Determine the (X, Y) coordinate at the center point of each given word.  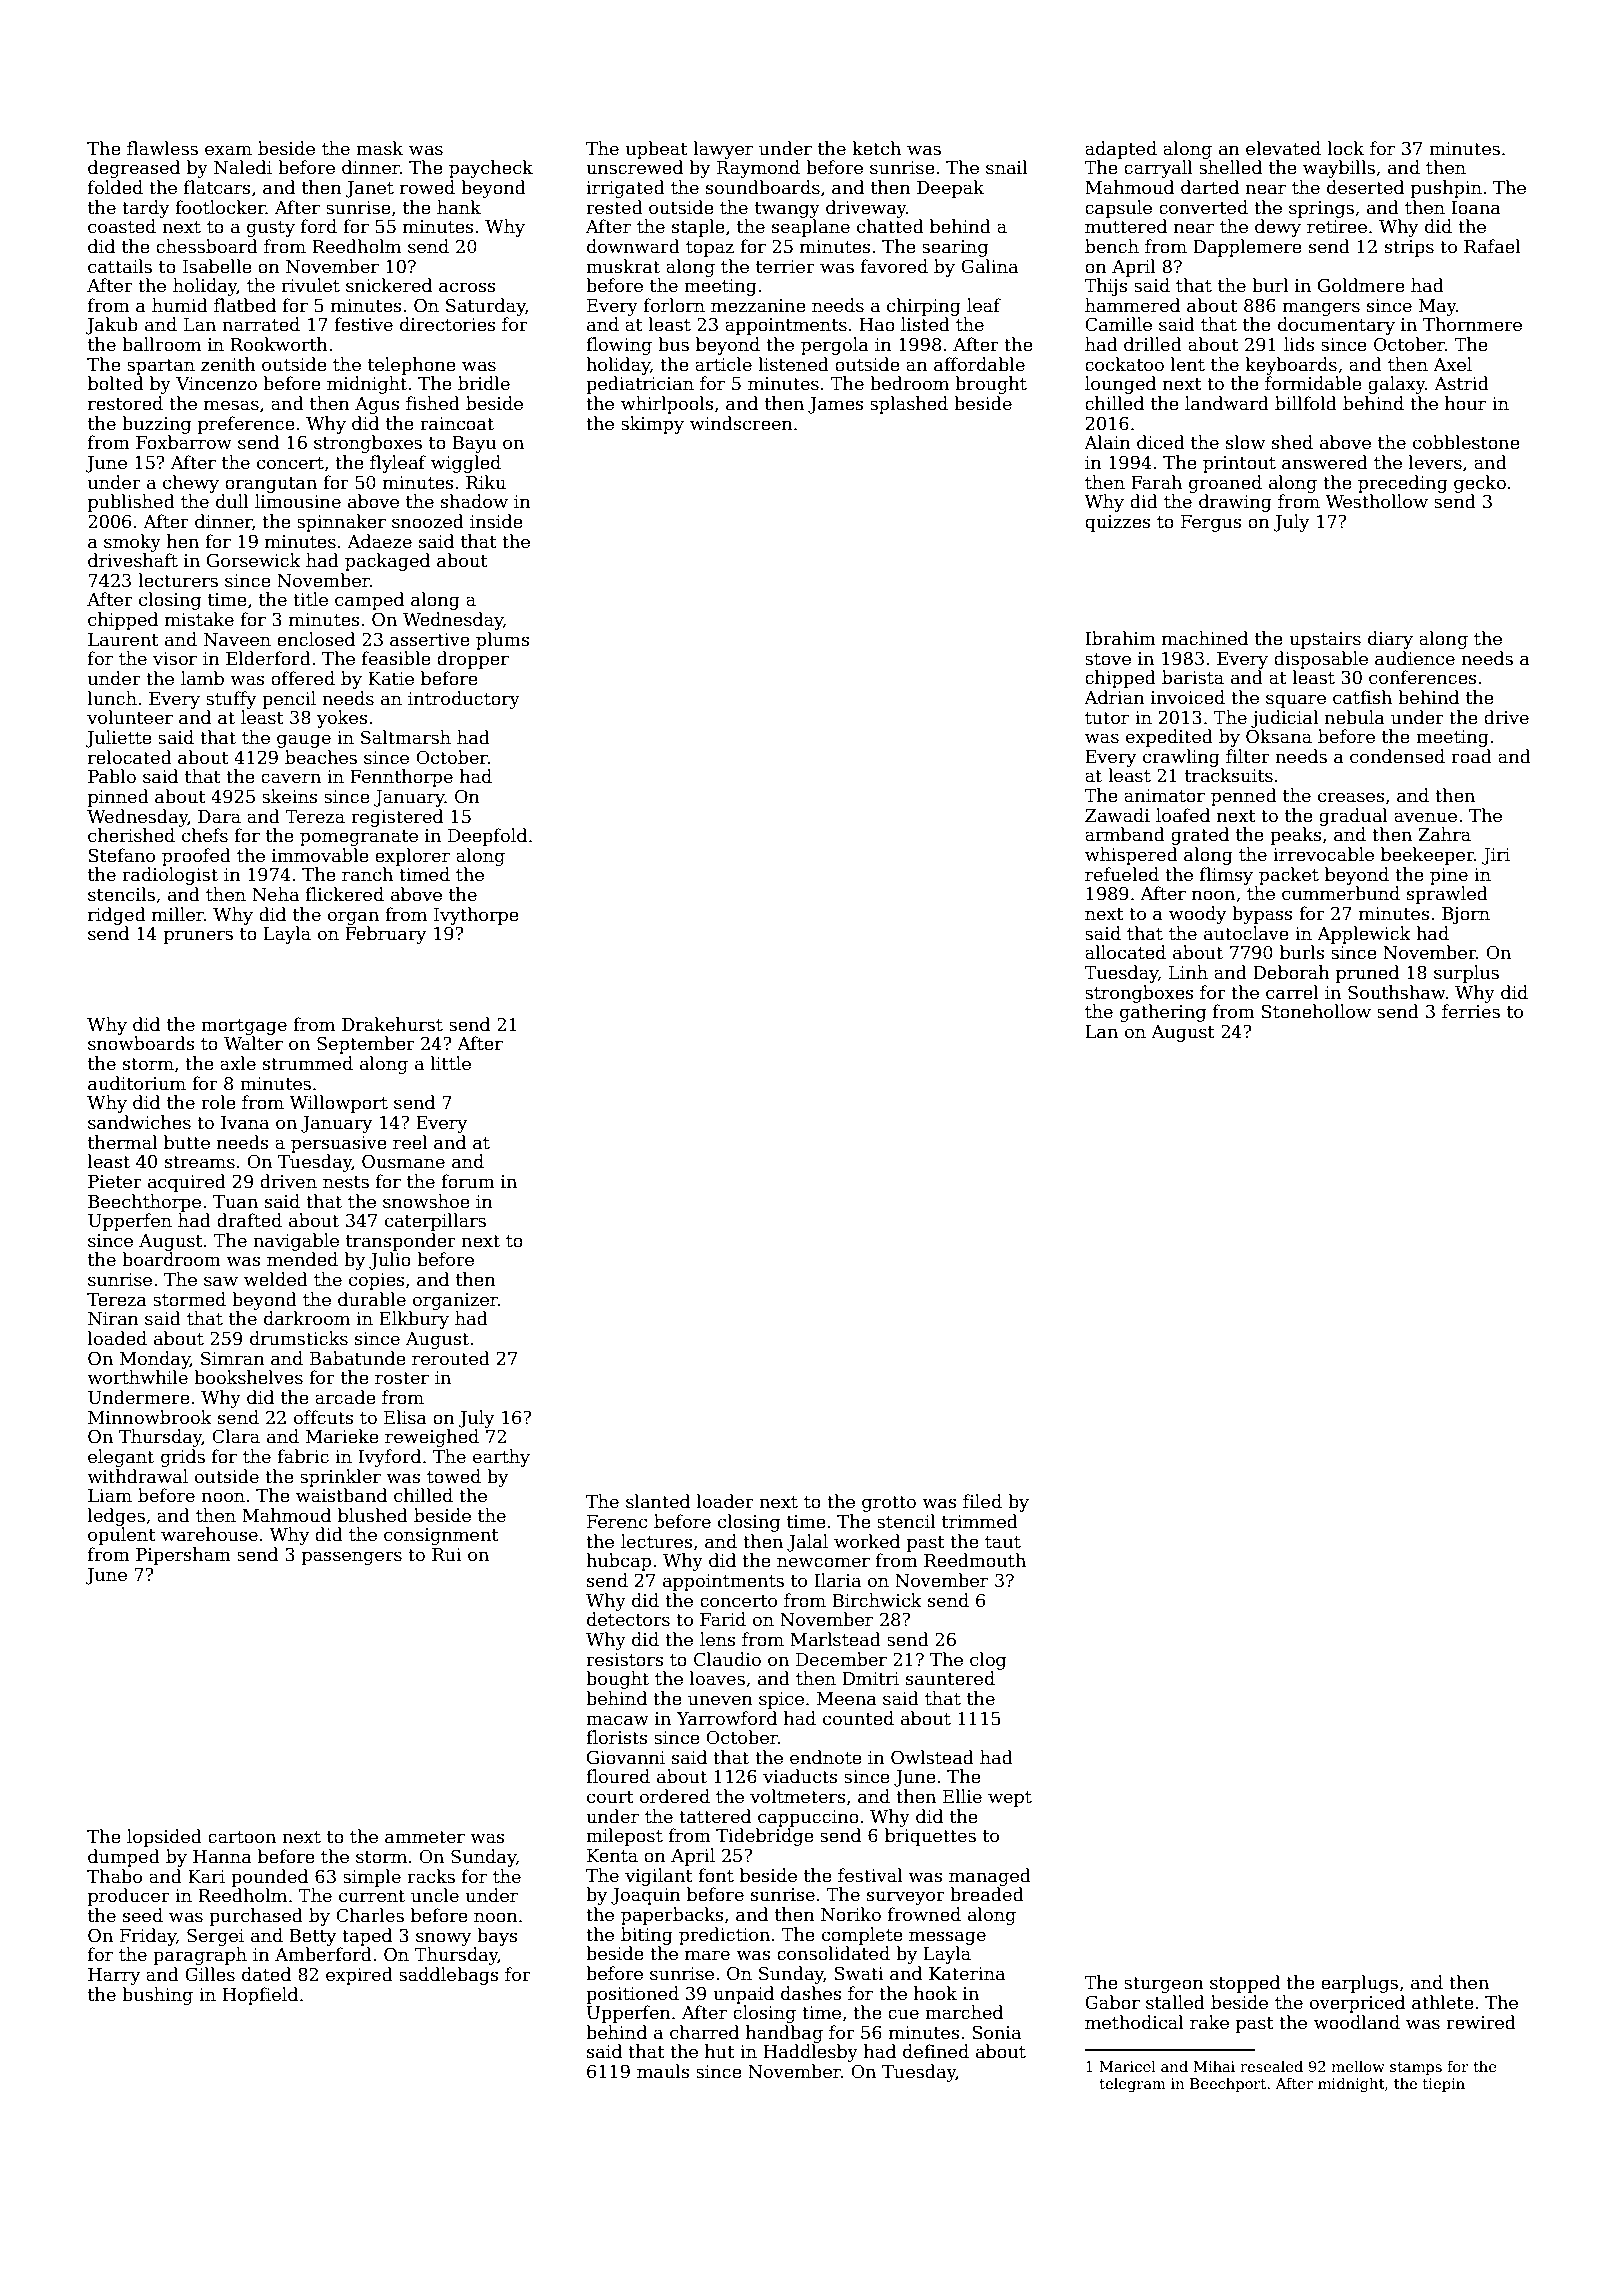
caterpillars (435, 1222)
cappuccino (808, 1818)
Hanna (222, 1857)
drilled (1153, 344)
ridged (117, 916)
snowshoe (426, 1201)
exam (228, 150)
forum (468, 1181)
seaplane (811, 228)
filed (982, 1501)
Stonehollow (1316, 1011)
